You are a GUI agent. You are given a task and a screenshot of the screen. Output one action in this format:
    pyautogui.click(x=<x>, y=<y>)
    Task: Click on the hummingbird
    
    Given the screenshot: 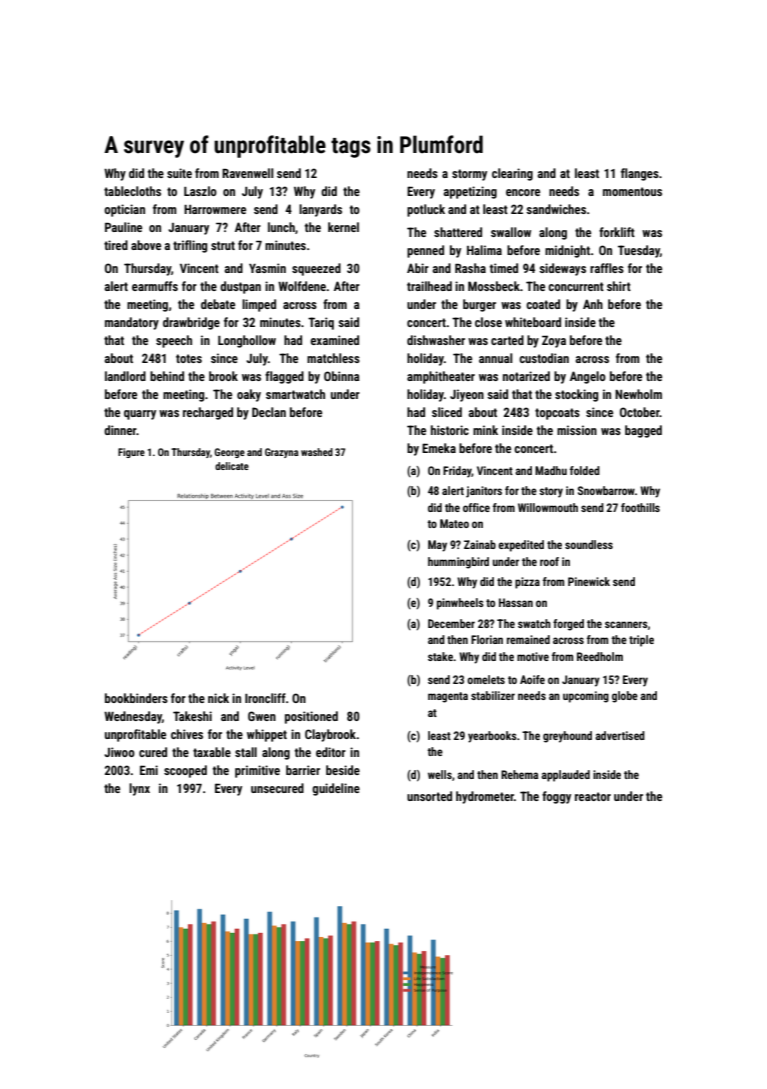 What is the action you would take?
    pyautogui.click(x=458, y=563)
